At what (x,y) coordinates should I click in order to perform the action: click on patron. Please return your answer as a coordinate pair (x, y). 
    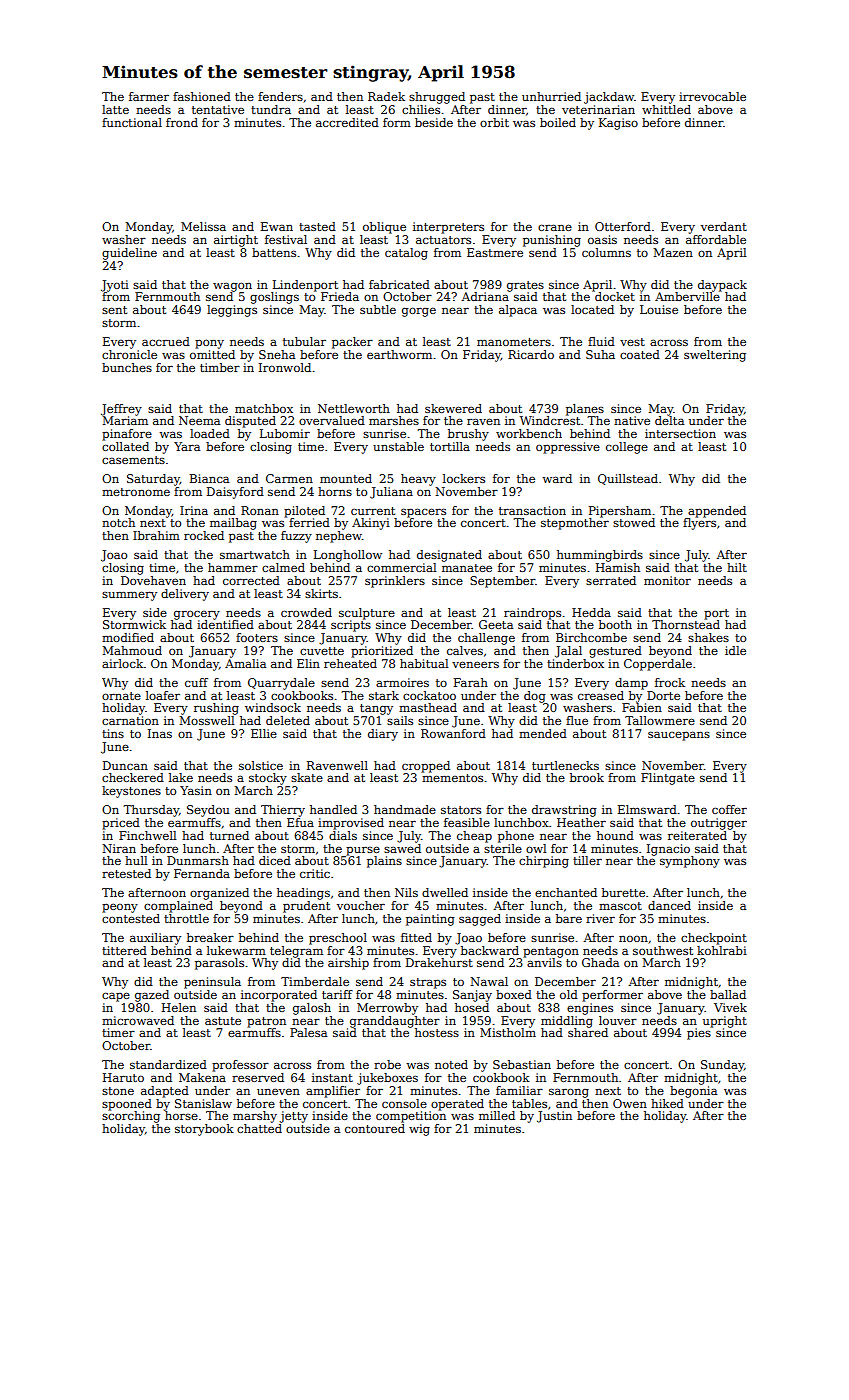
    Looking at the image, I should click on (266, 1022).
